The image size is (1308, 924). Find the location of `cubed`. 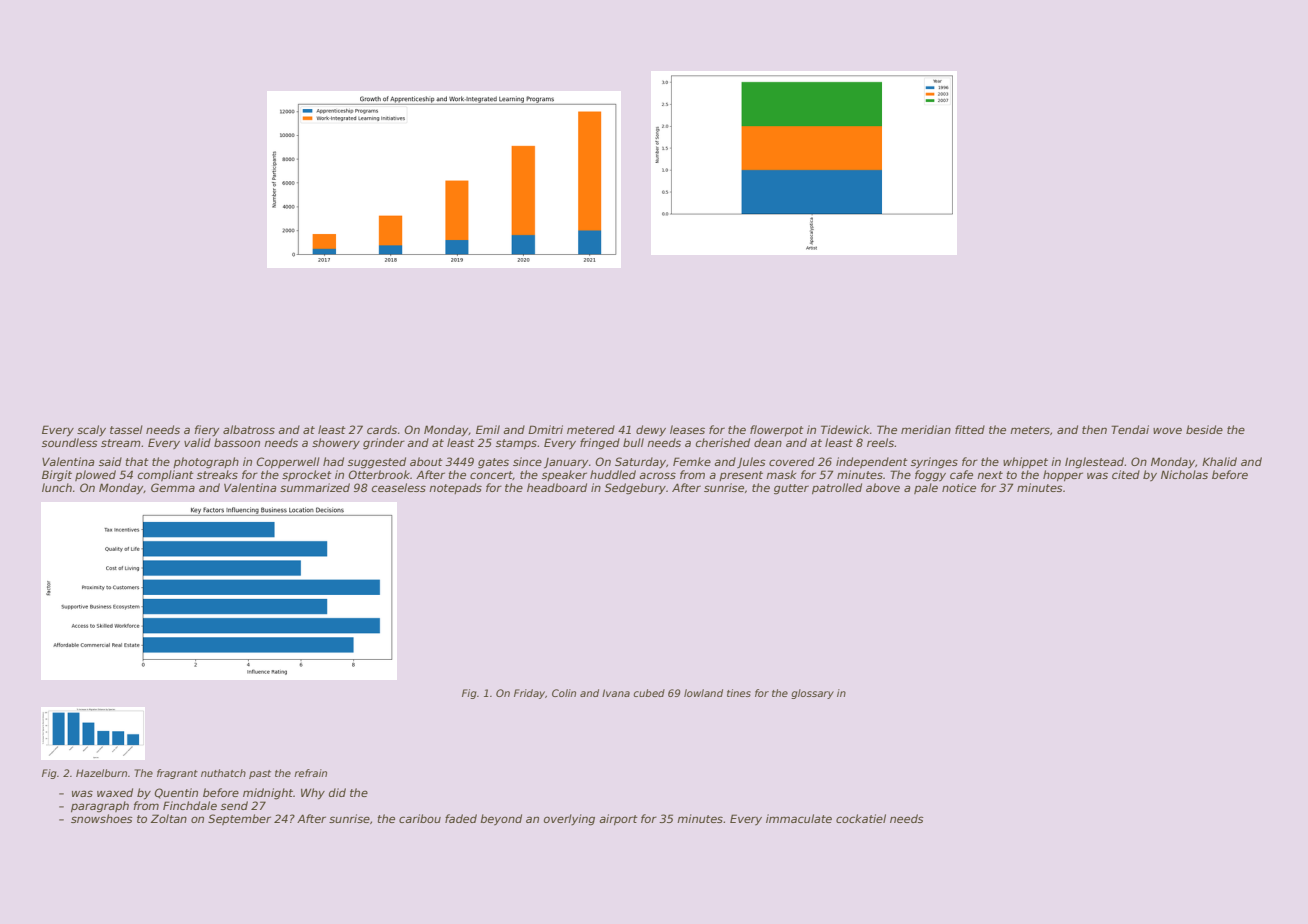

cubed is located at coordinates (649, 693).
